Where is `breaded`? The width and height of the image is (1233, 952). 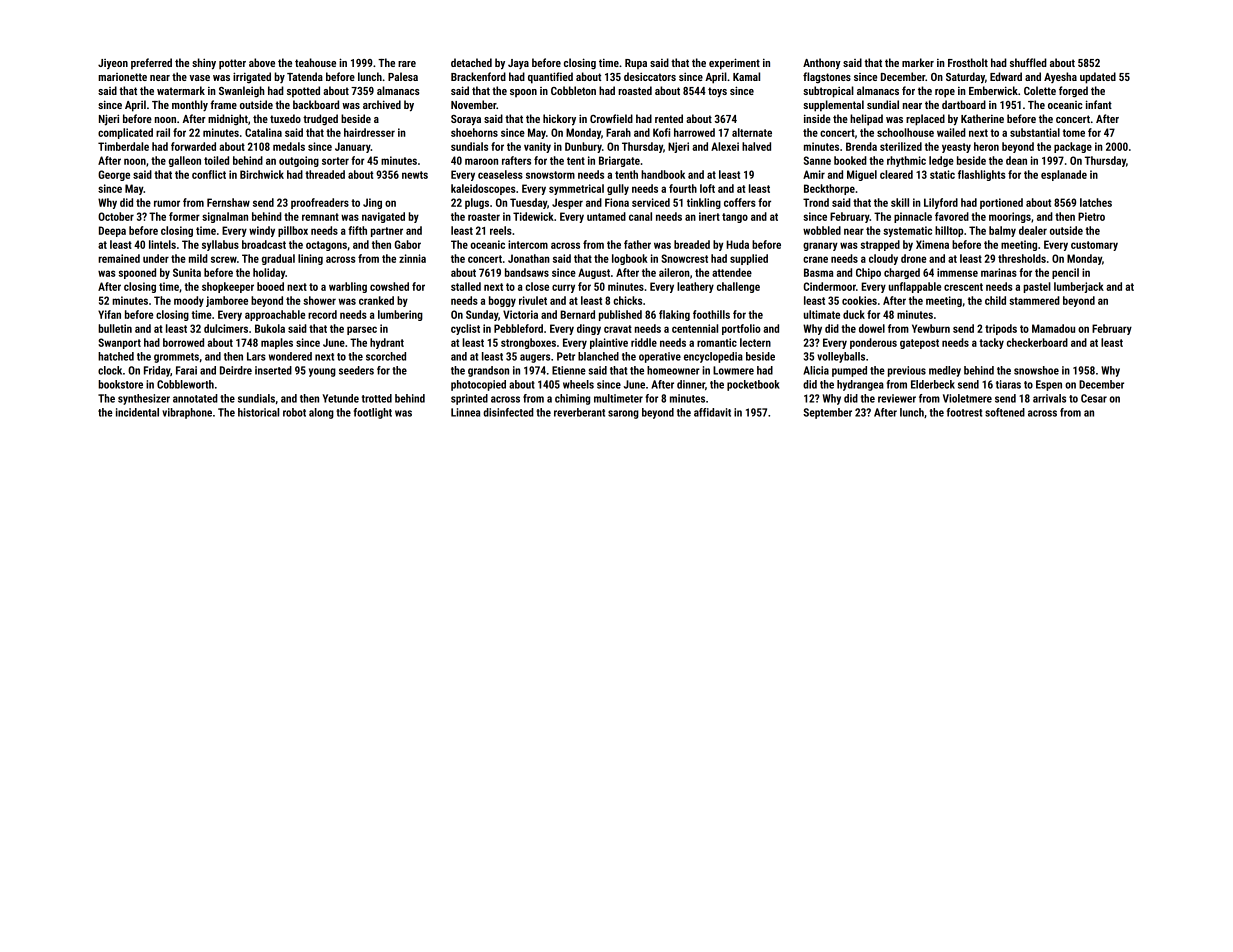 breaded is located at coordinates (692, 244).
